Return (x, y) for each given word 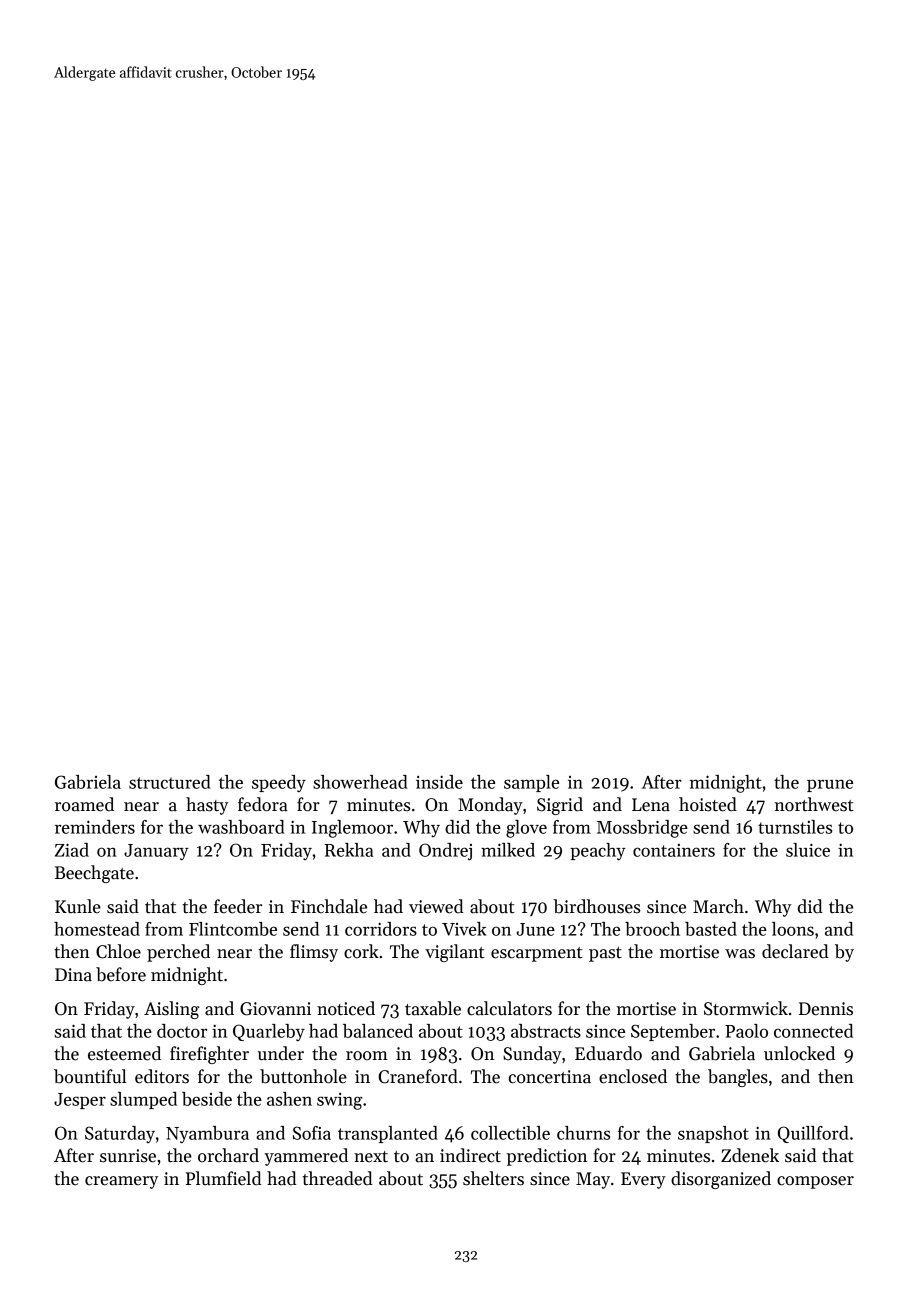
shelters (493, 1178)
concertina (550, 1077)
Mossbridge (642, 829)
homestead (97, 929)
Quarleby (269, 1032)
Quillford (813, 1134)
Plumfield (224, 1178)
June (536, 929)
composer (815, 1182)
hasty (207, 806)
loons (793, 929)
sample (531, 783)
